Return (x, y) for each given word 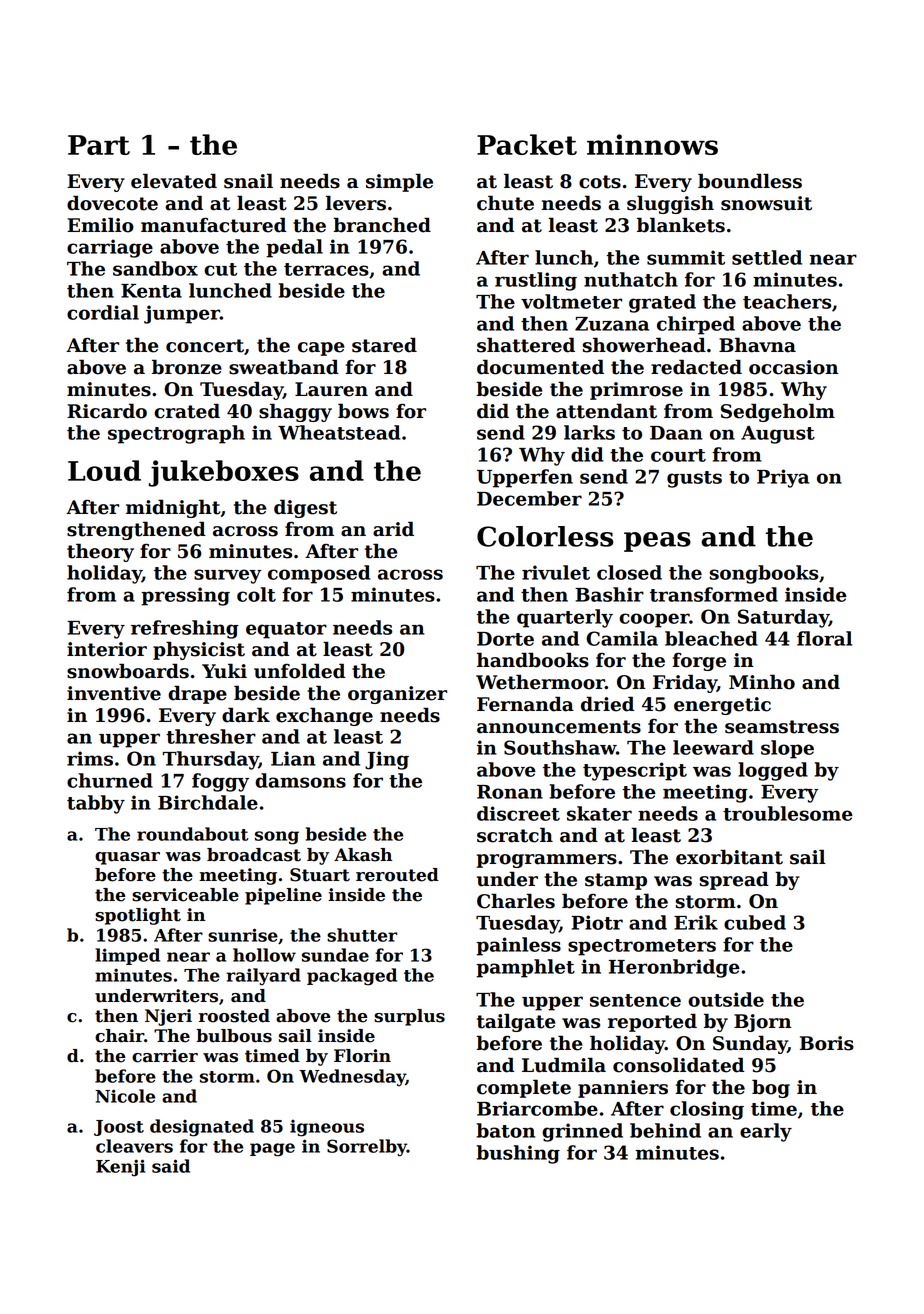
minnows (652, 144)
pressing (185, 596)
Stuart (320, 875)
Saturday (783, 618)
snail (248, 181)
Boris (827, 1043)
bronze (187, 367)
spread (734, 880)
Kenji (120, 1168)
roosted (234, 1016)
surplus (409, 1017)
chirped (696, 325)
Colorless (545, 536)
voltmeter (571, 301)
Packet (527, 144)
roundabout (193, 834)
